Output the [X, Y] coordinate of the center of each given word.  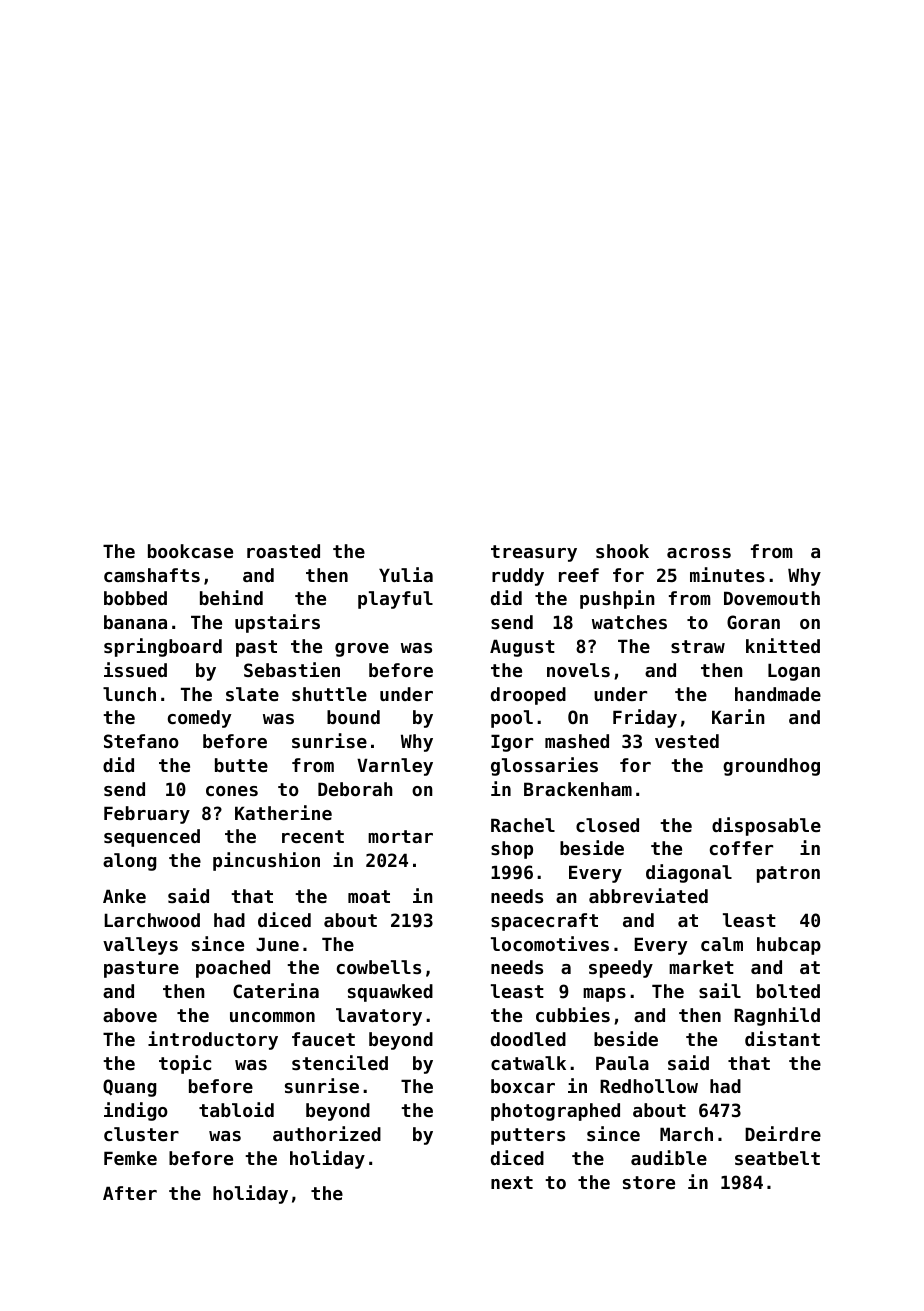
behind [231, 597]
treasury [534, 553]
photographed [555, 1112]
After [130, 1193]
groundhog [771, 767]
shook [622, 551]
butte [241, 765]
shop [512, 850]
